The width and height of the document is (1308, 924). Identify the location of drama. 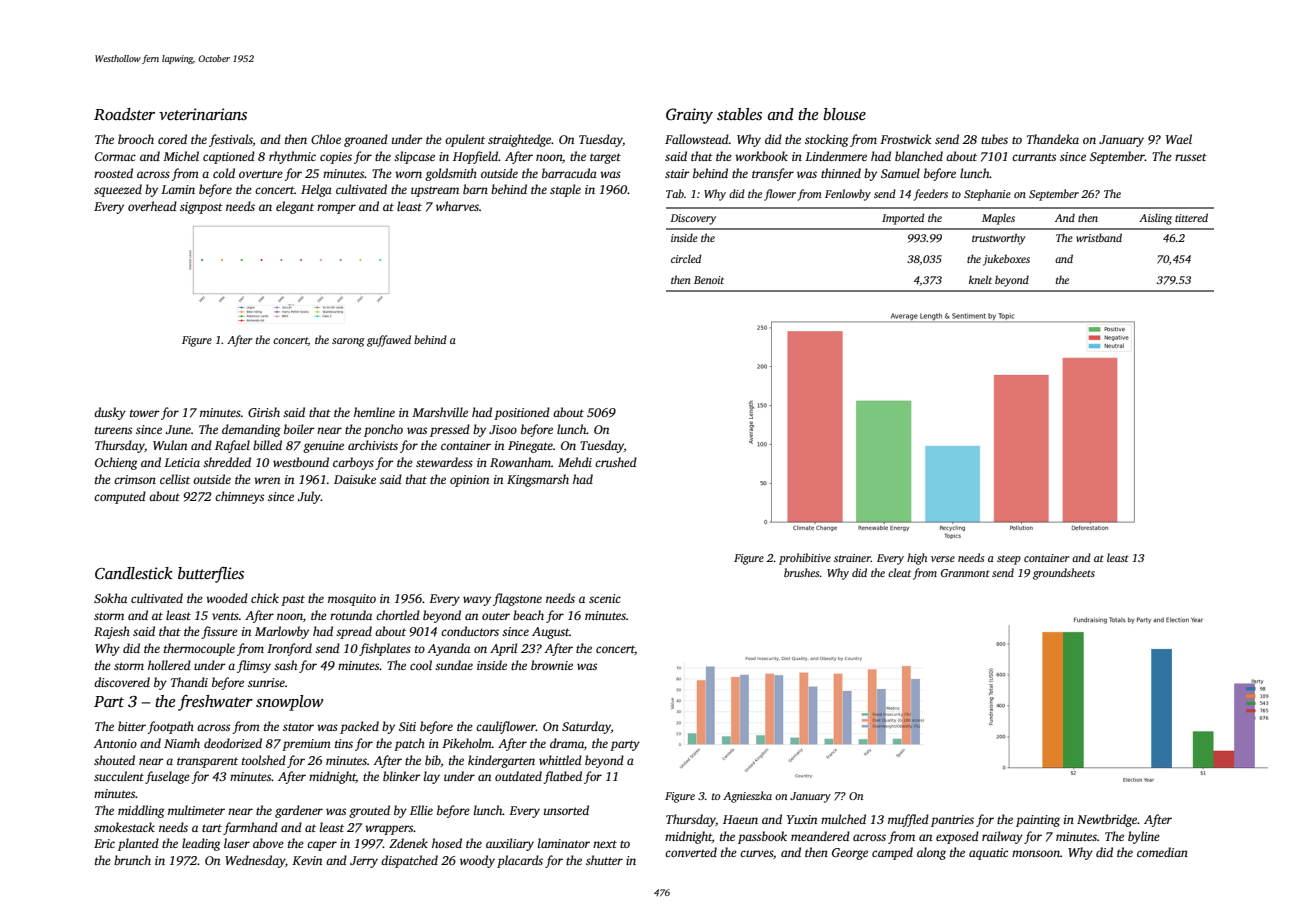
(567, 743).
